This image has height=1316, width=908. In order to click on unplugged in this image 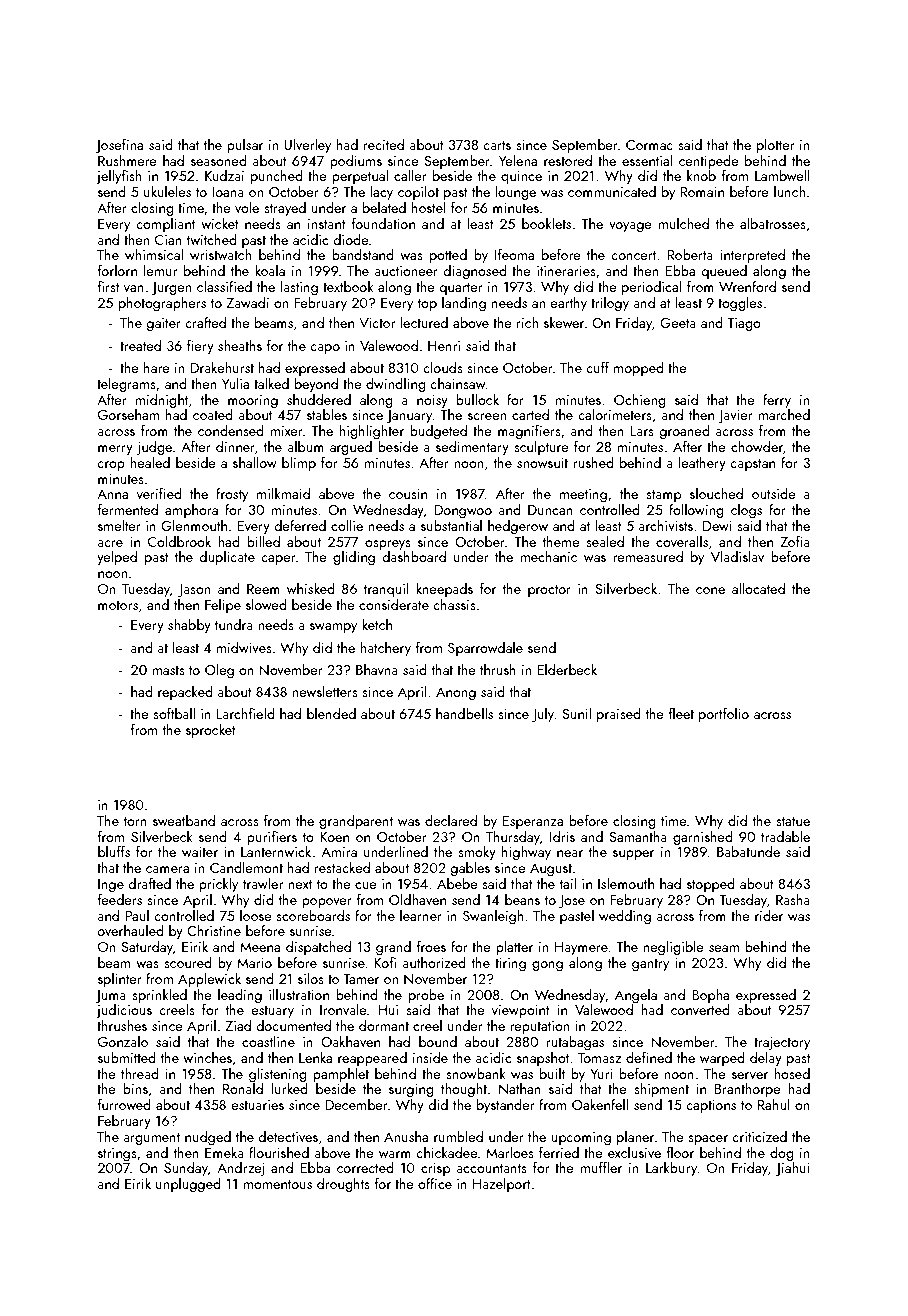, I will do `click(188, 1185)`.
